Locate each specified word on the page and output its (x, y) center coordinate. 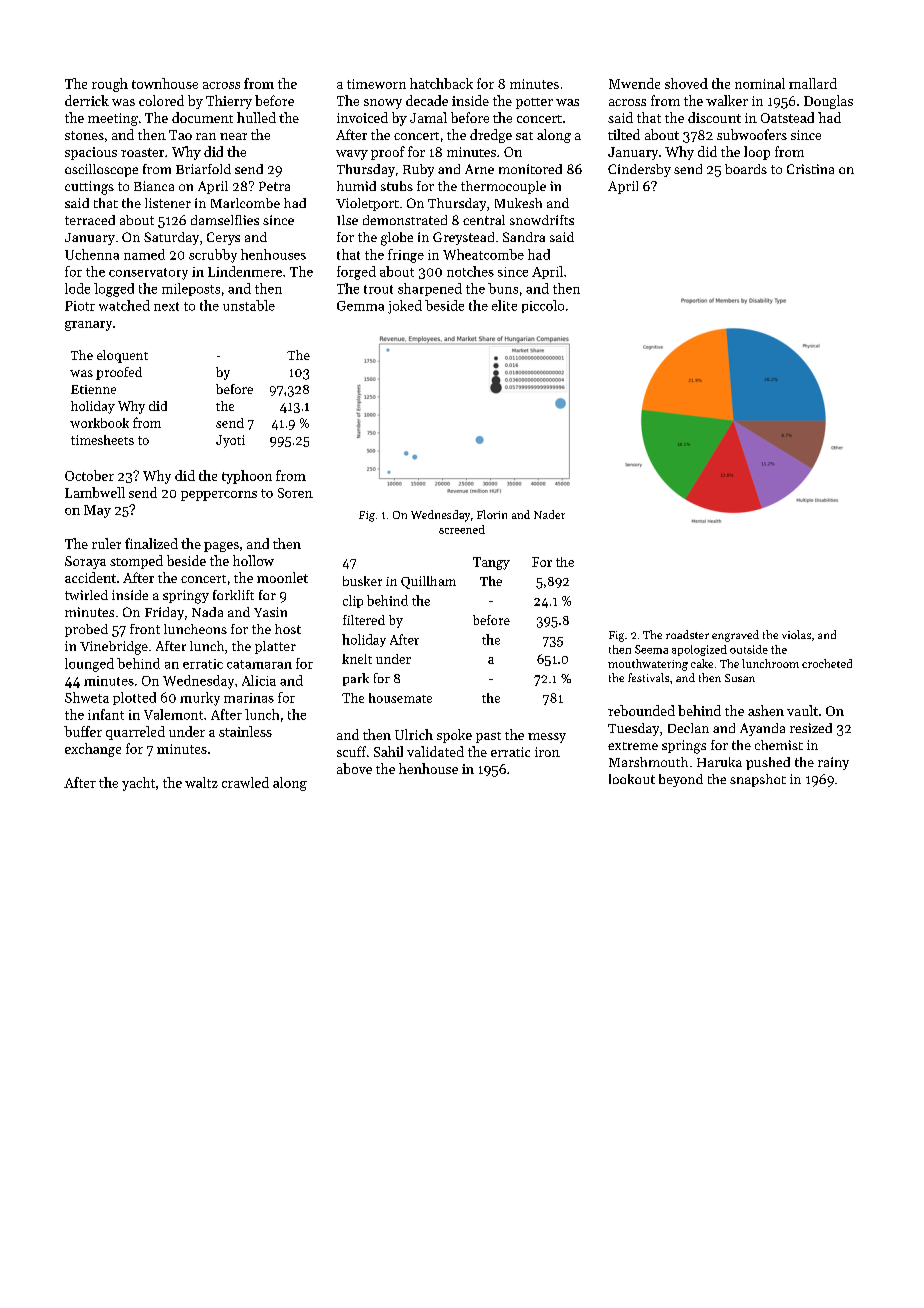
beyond (681, 780)
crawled (245, 782)
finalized (151, 543)
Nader (549, 514)
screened (462, 529)
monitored (530, 169)
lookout (632, 779)
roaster (142, 152)
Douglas (828, 102)
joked (405, 307)
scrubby (213, 256)
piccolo (543, 306)
